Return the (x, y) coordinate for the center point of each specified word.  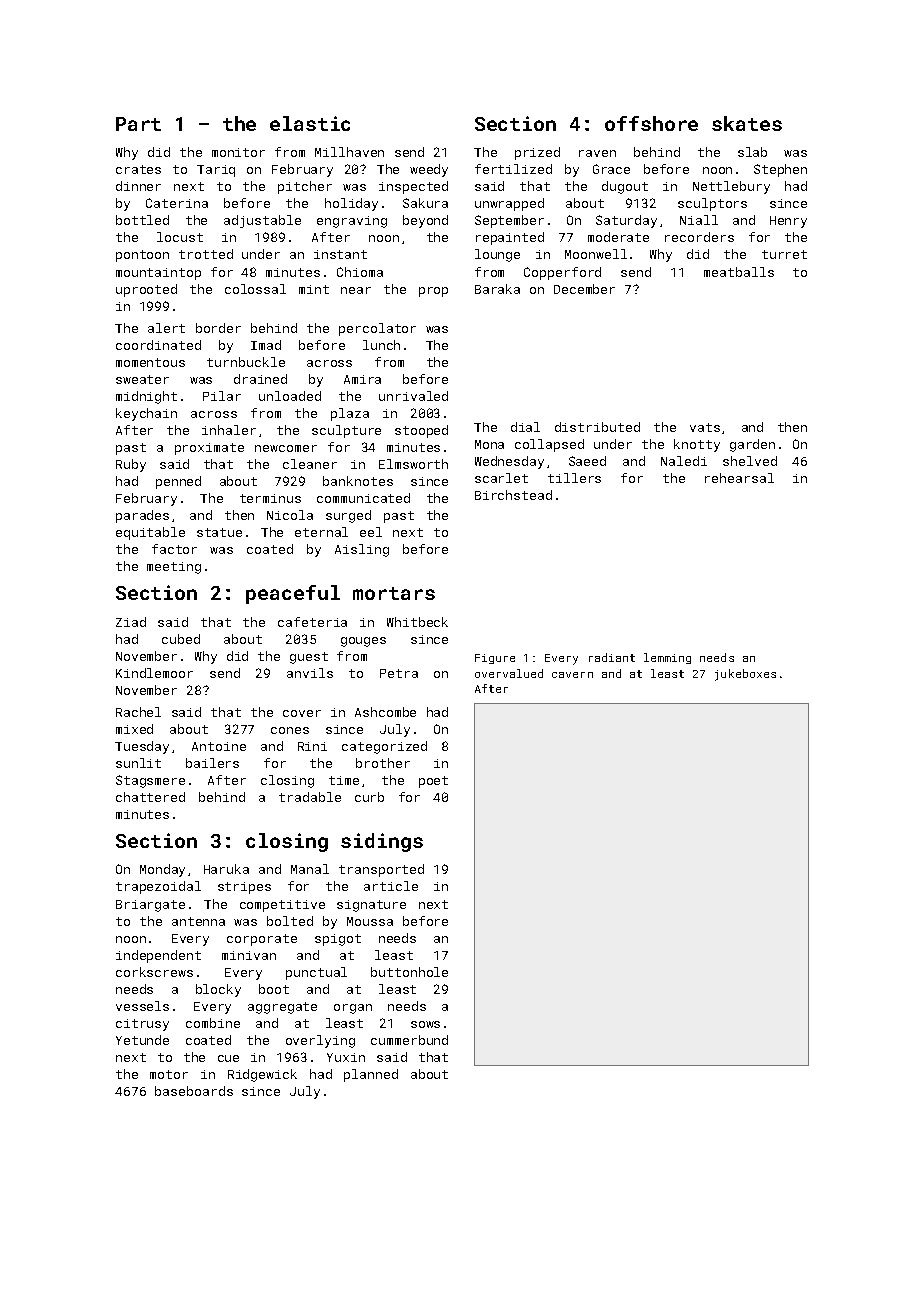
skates (747, 123)
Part (138, 124)
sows (425, 1024)
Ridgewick (262, 1075)
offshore (651, 123)
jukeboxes (745, 675)
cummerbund (409, 1040)
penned (178, 482)
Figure (495, 659)
